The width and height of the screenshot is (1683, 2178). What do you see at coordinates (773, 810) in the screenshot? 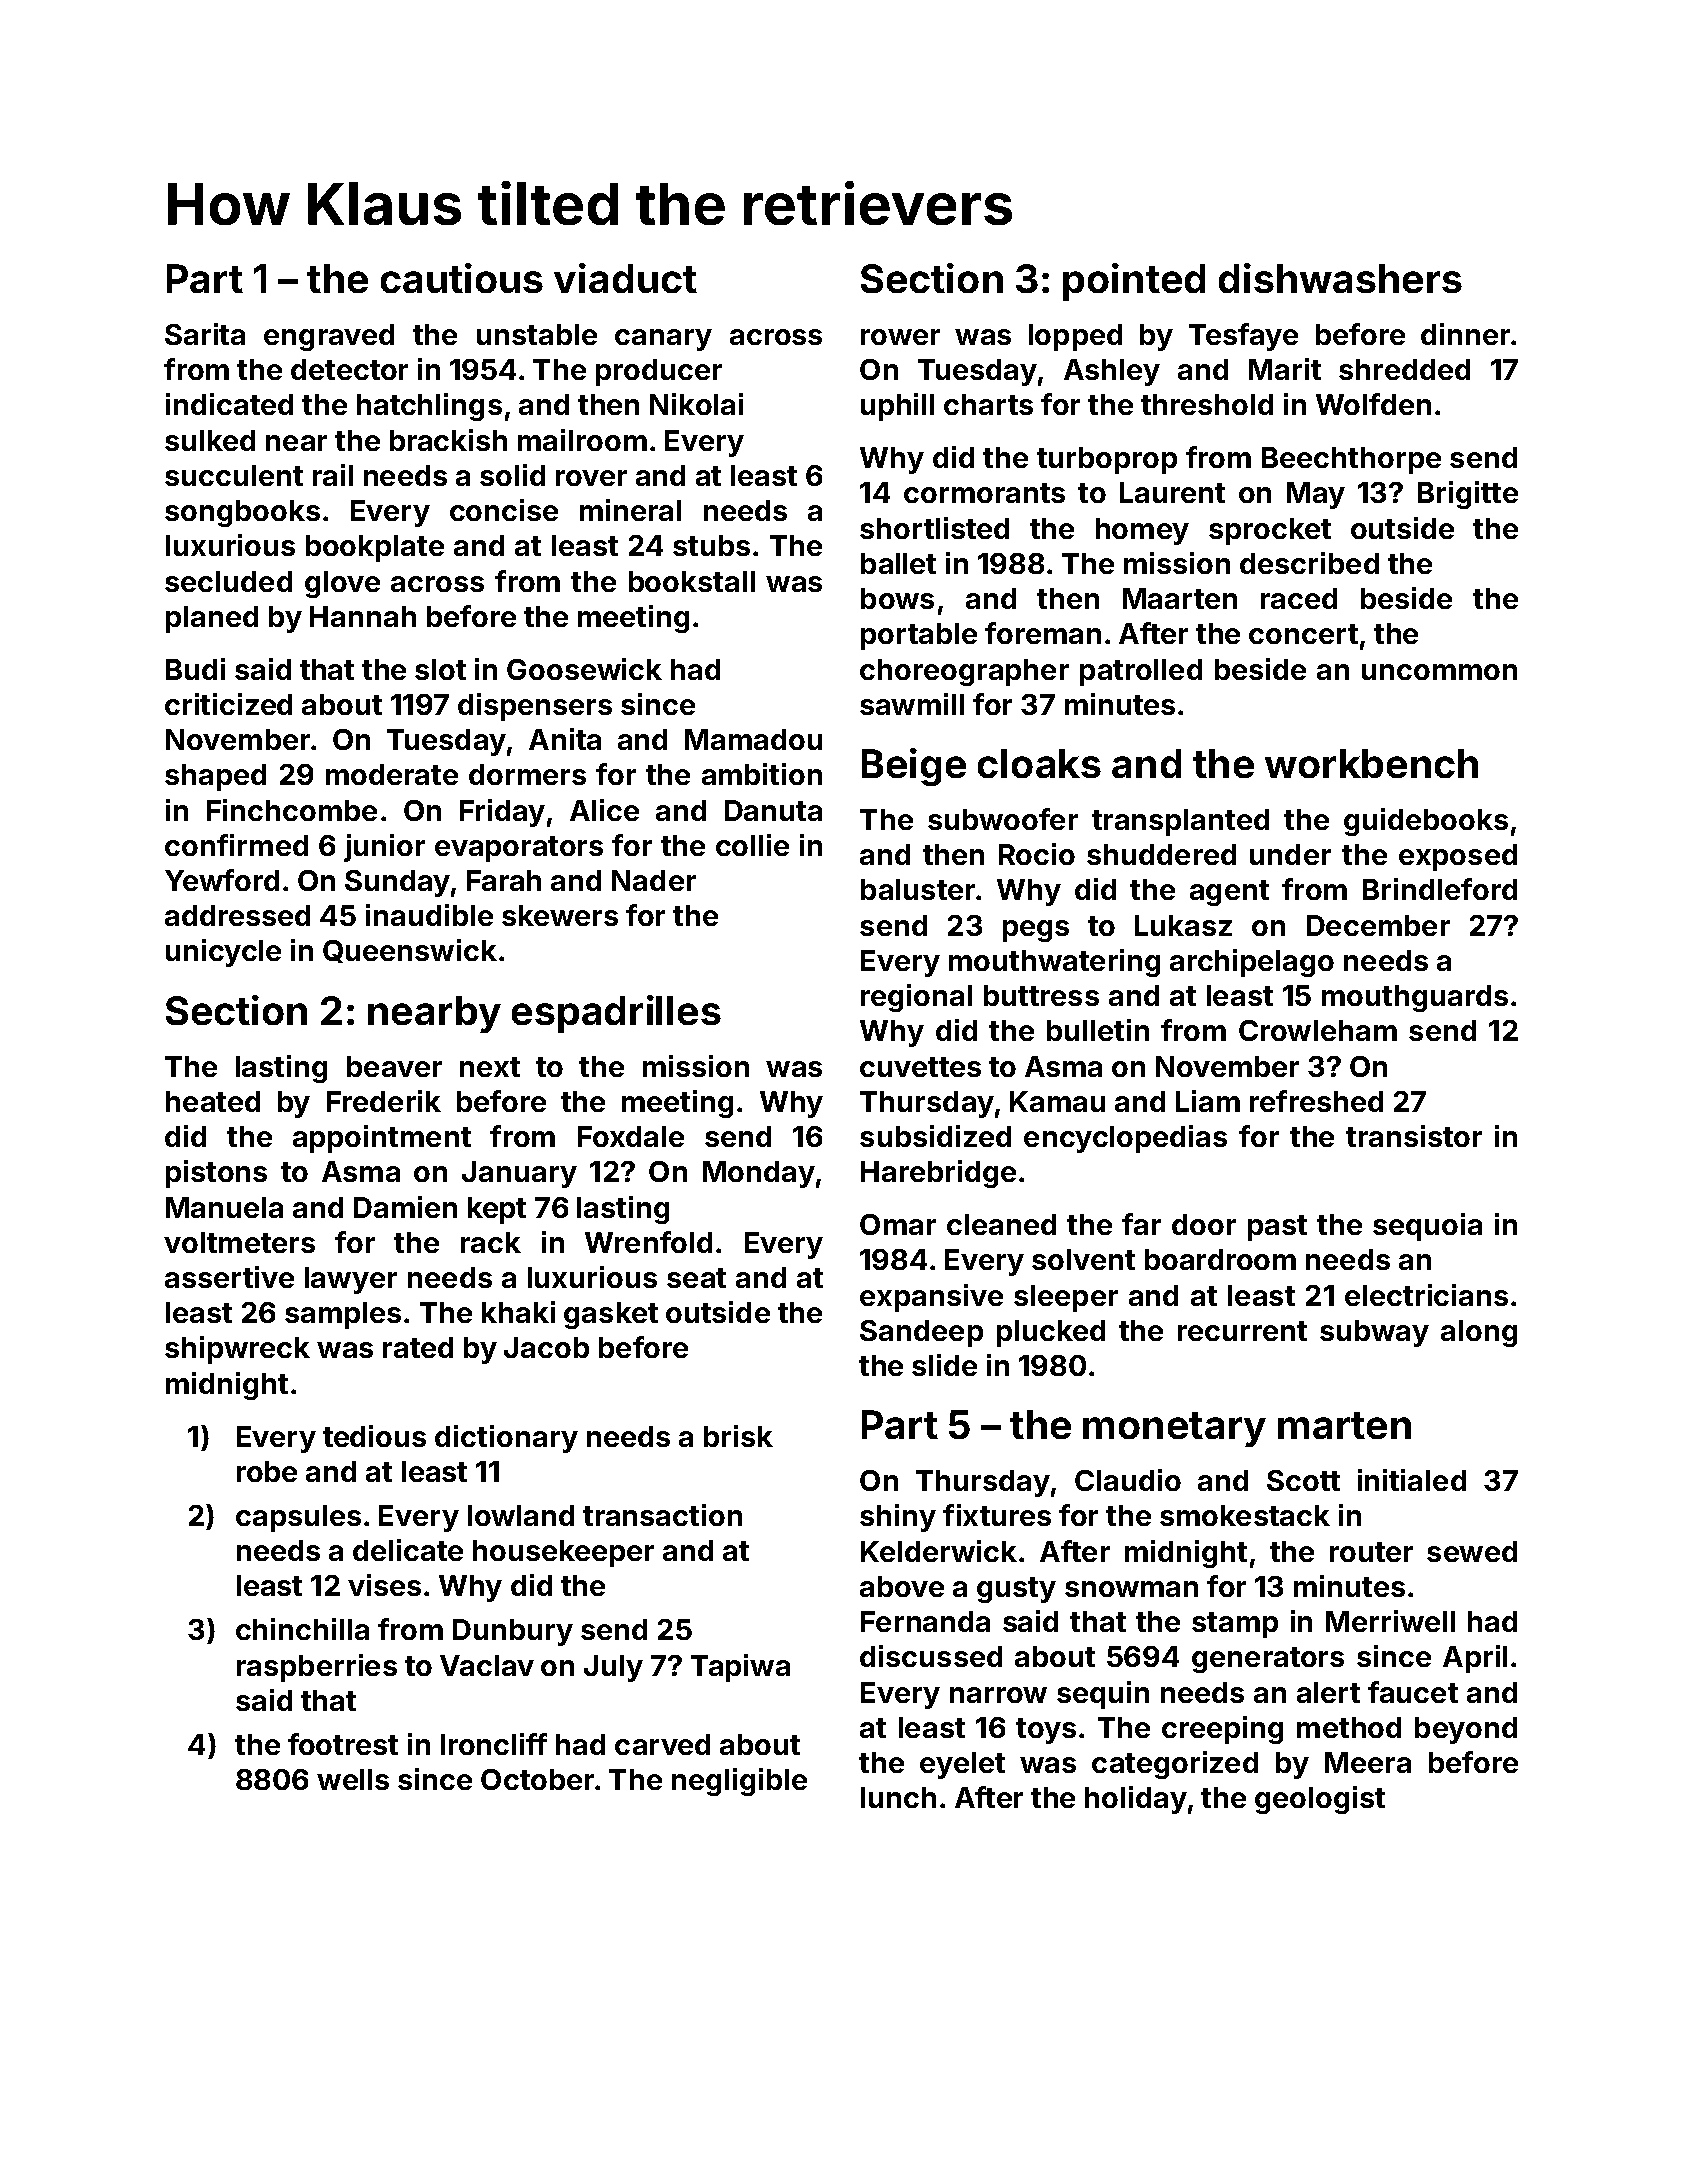
I see `Danuta` at bounding box center [773, 810].
